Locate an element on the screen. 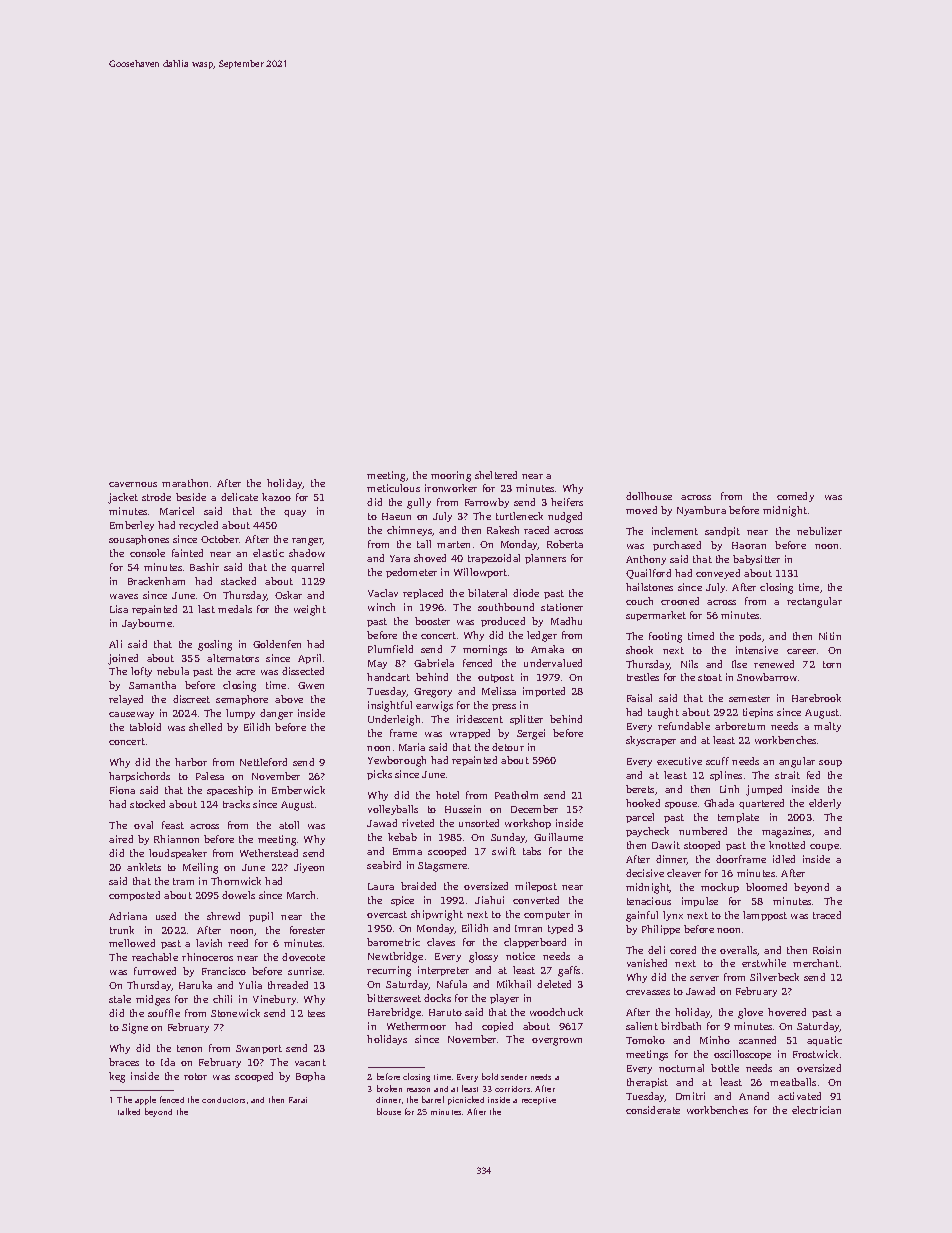 This screenshot has height=1233, width=952. comedy is located at coordinates (795, 497).
